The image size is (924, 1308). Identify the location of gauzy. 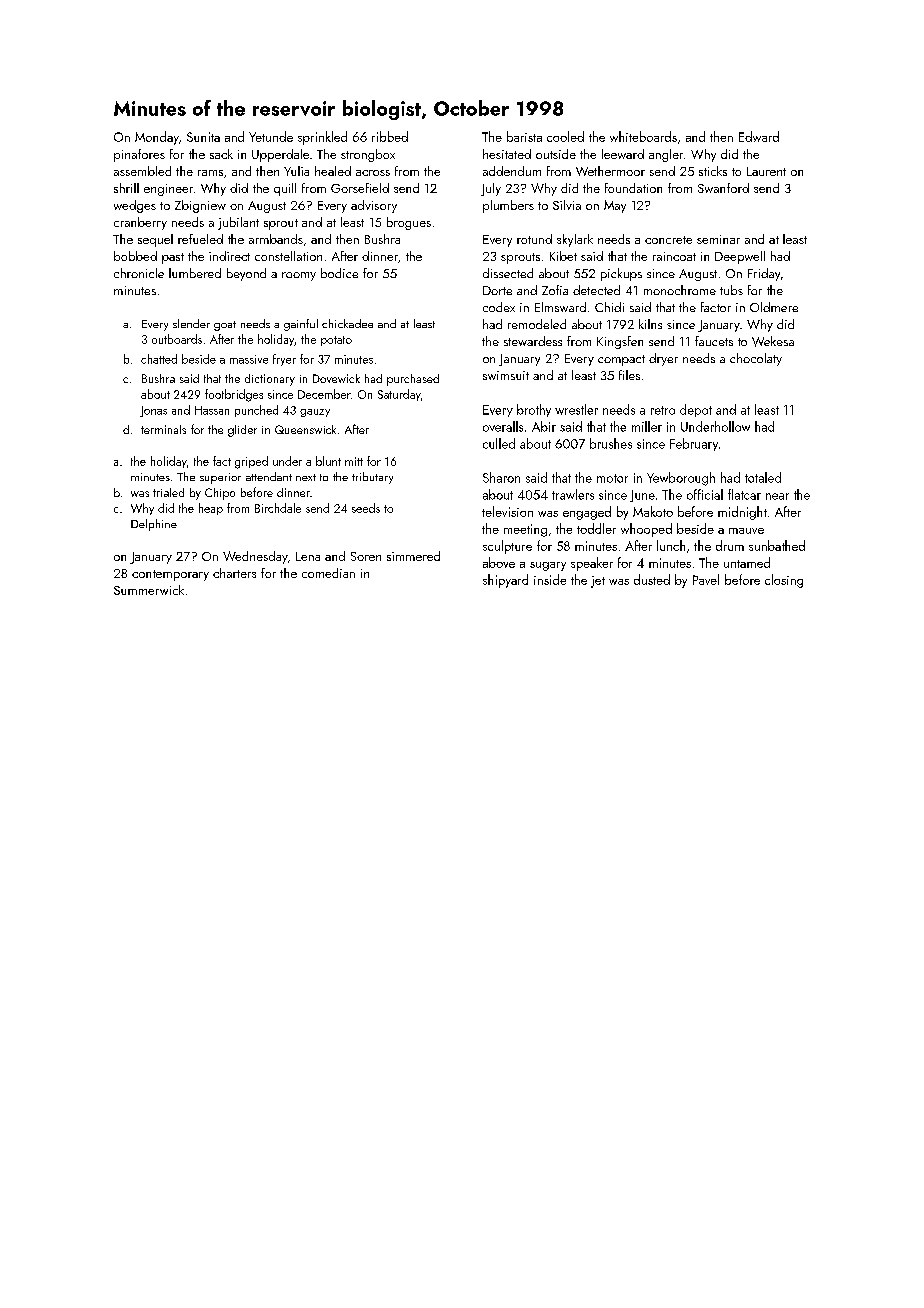
(315, 413).
